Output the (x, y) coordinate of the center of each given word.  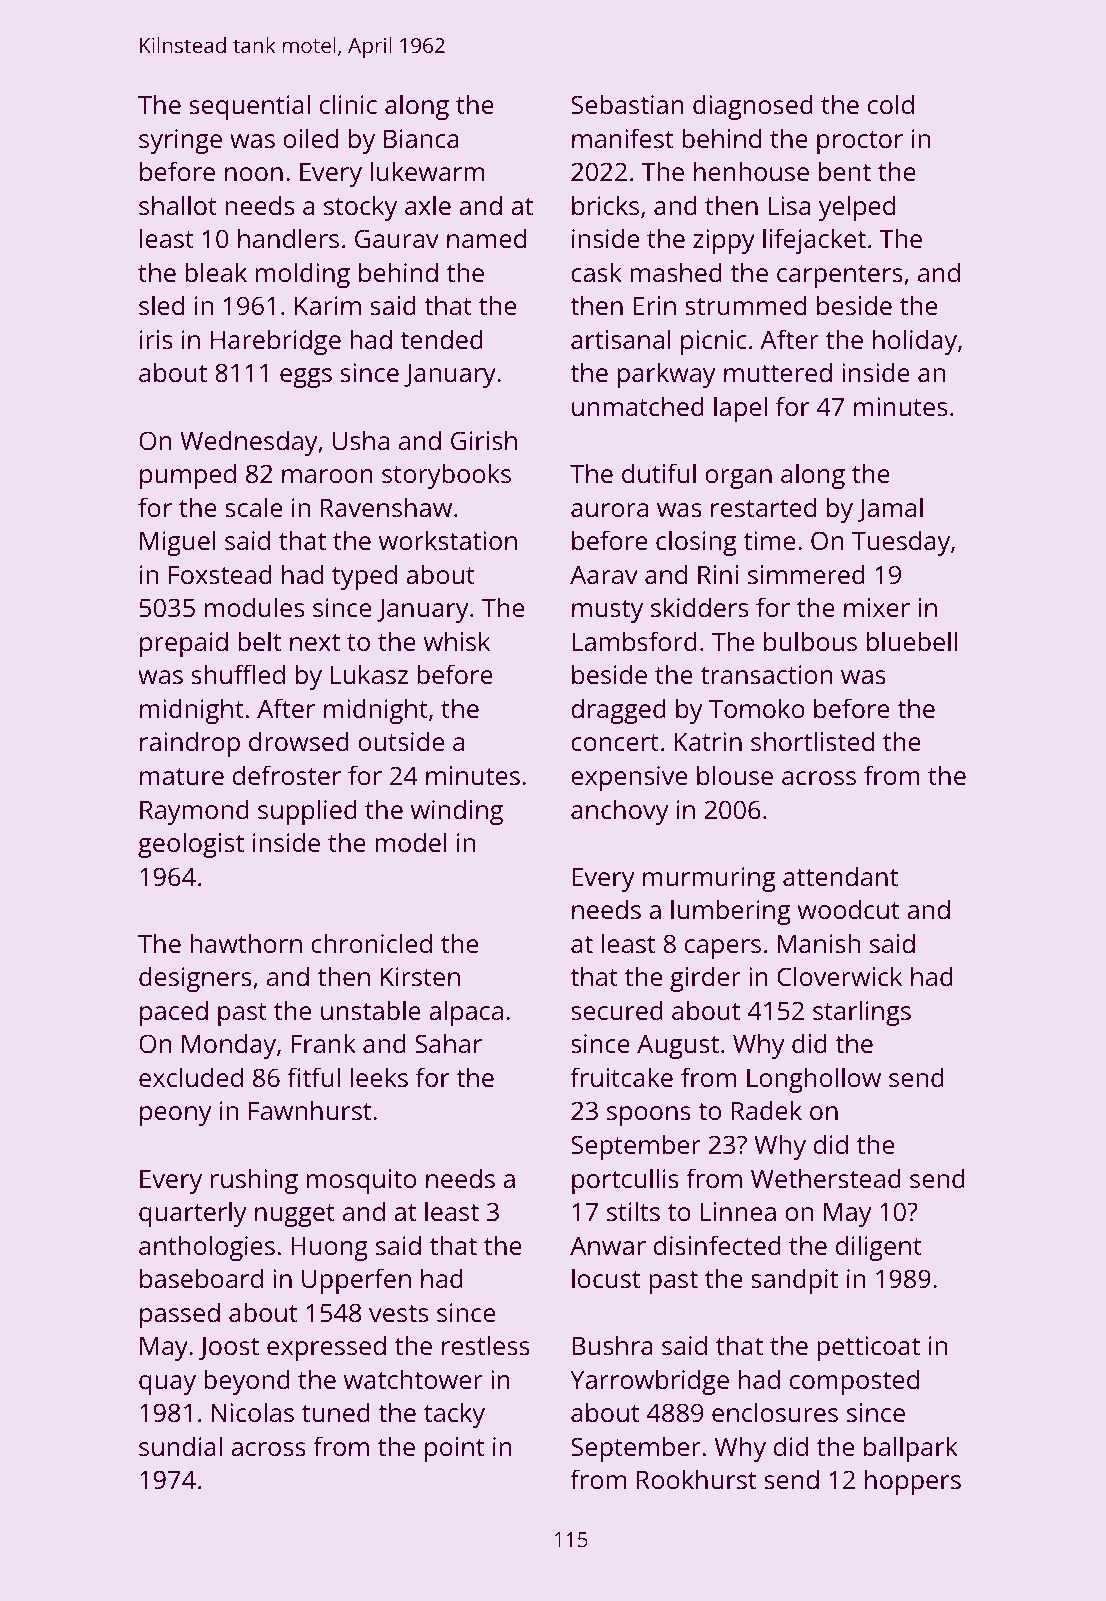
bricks (605, 205)
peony (175, 1116)
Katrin (708, 741)
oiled (310, 138)
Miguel (178, 543)
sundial (180, 1446)
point (454, 1449)
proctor (860, 142)
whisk (457, 641)
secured (617, 1010)
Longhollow (814, 1080)
